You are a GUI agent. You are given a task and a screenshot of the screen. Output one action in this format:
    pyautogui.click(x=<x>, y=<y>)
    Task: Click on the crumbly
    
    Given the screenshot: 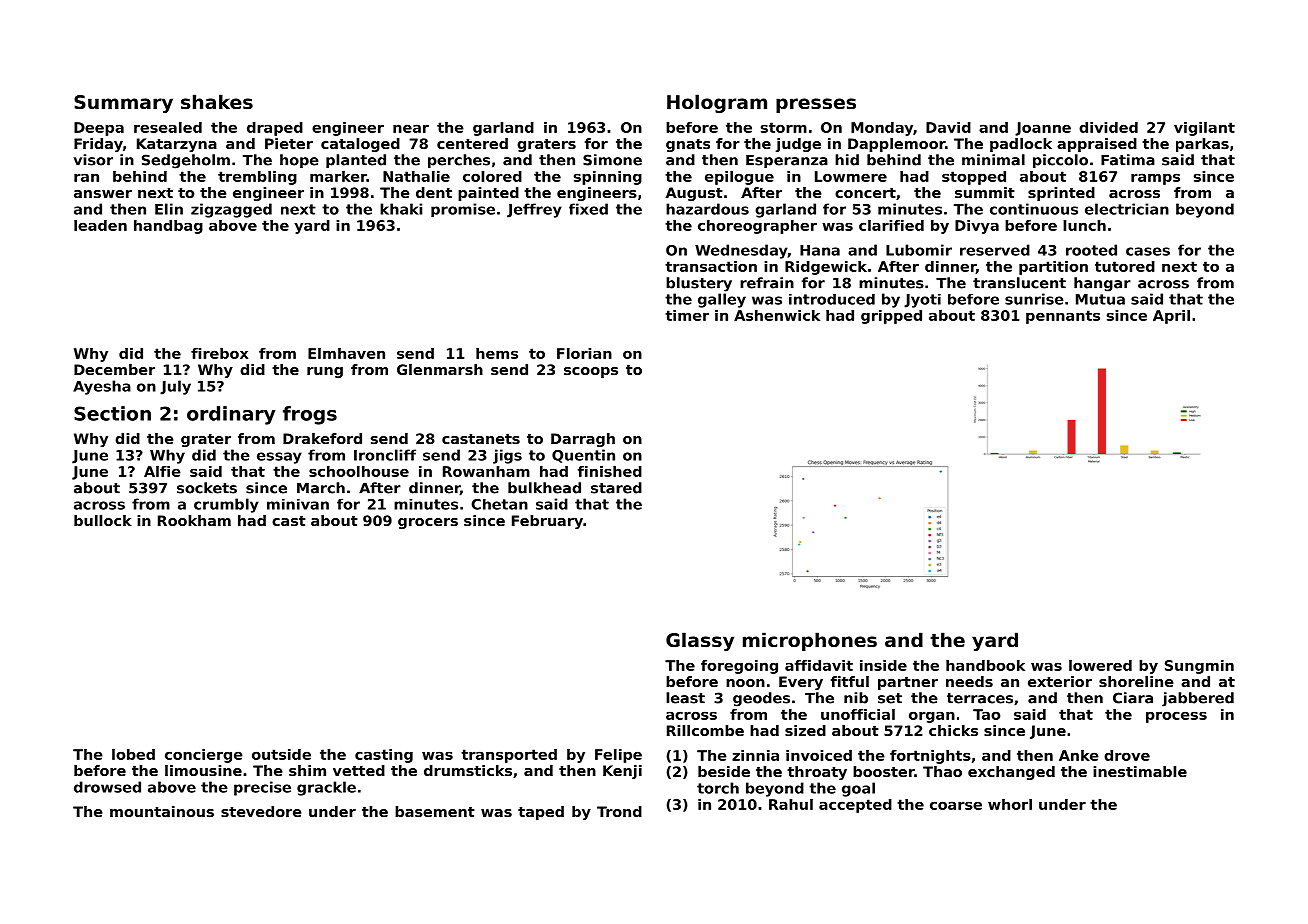 What is the action you would take?
    pyautogui.click(x=226, y=505)
